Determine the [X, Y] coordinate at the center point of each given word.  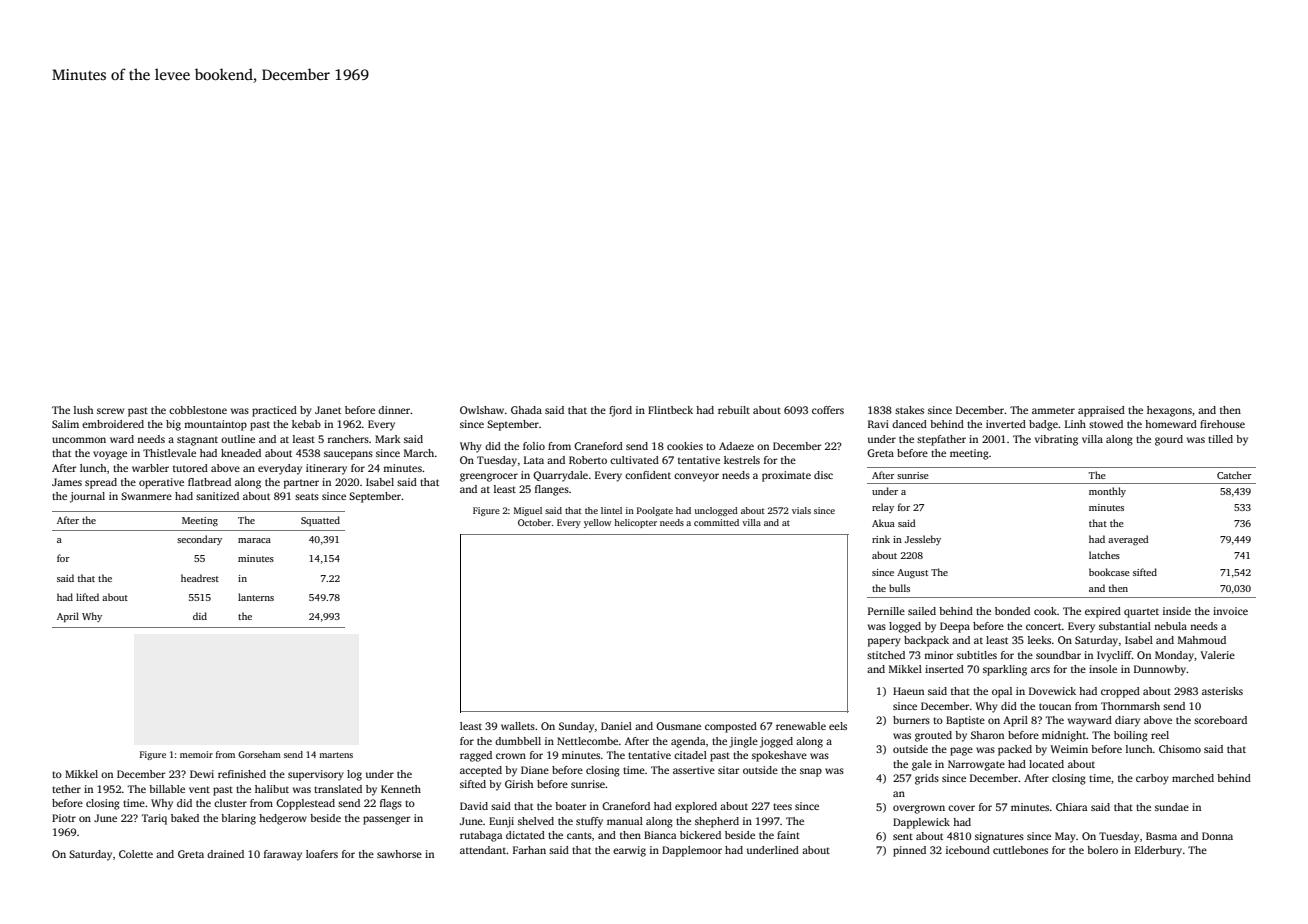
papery [884, 642]
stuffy [589, 822]
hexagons [1169, 411]
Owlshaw [482, 410]
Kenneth [401, 789]
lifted [87, 597]
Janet [328, 410]
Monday [1174, 656]
